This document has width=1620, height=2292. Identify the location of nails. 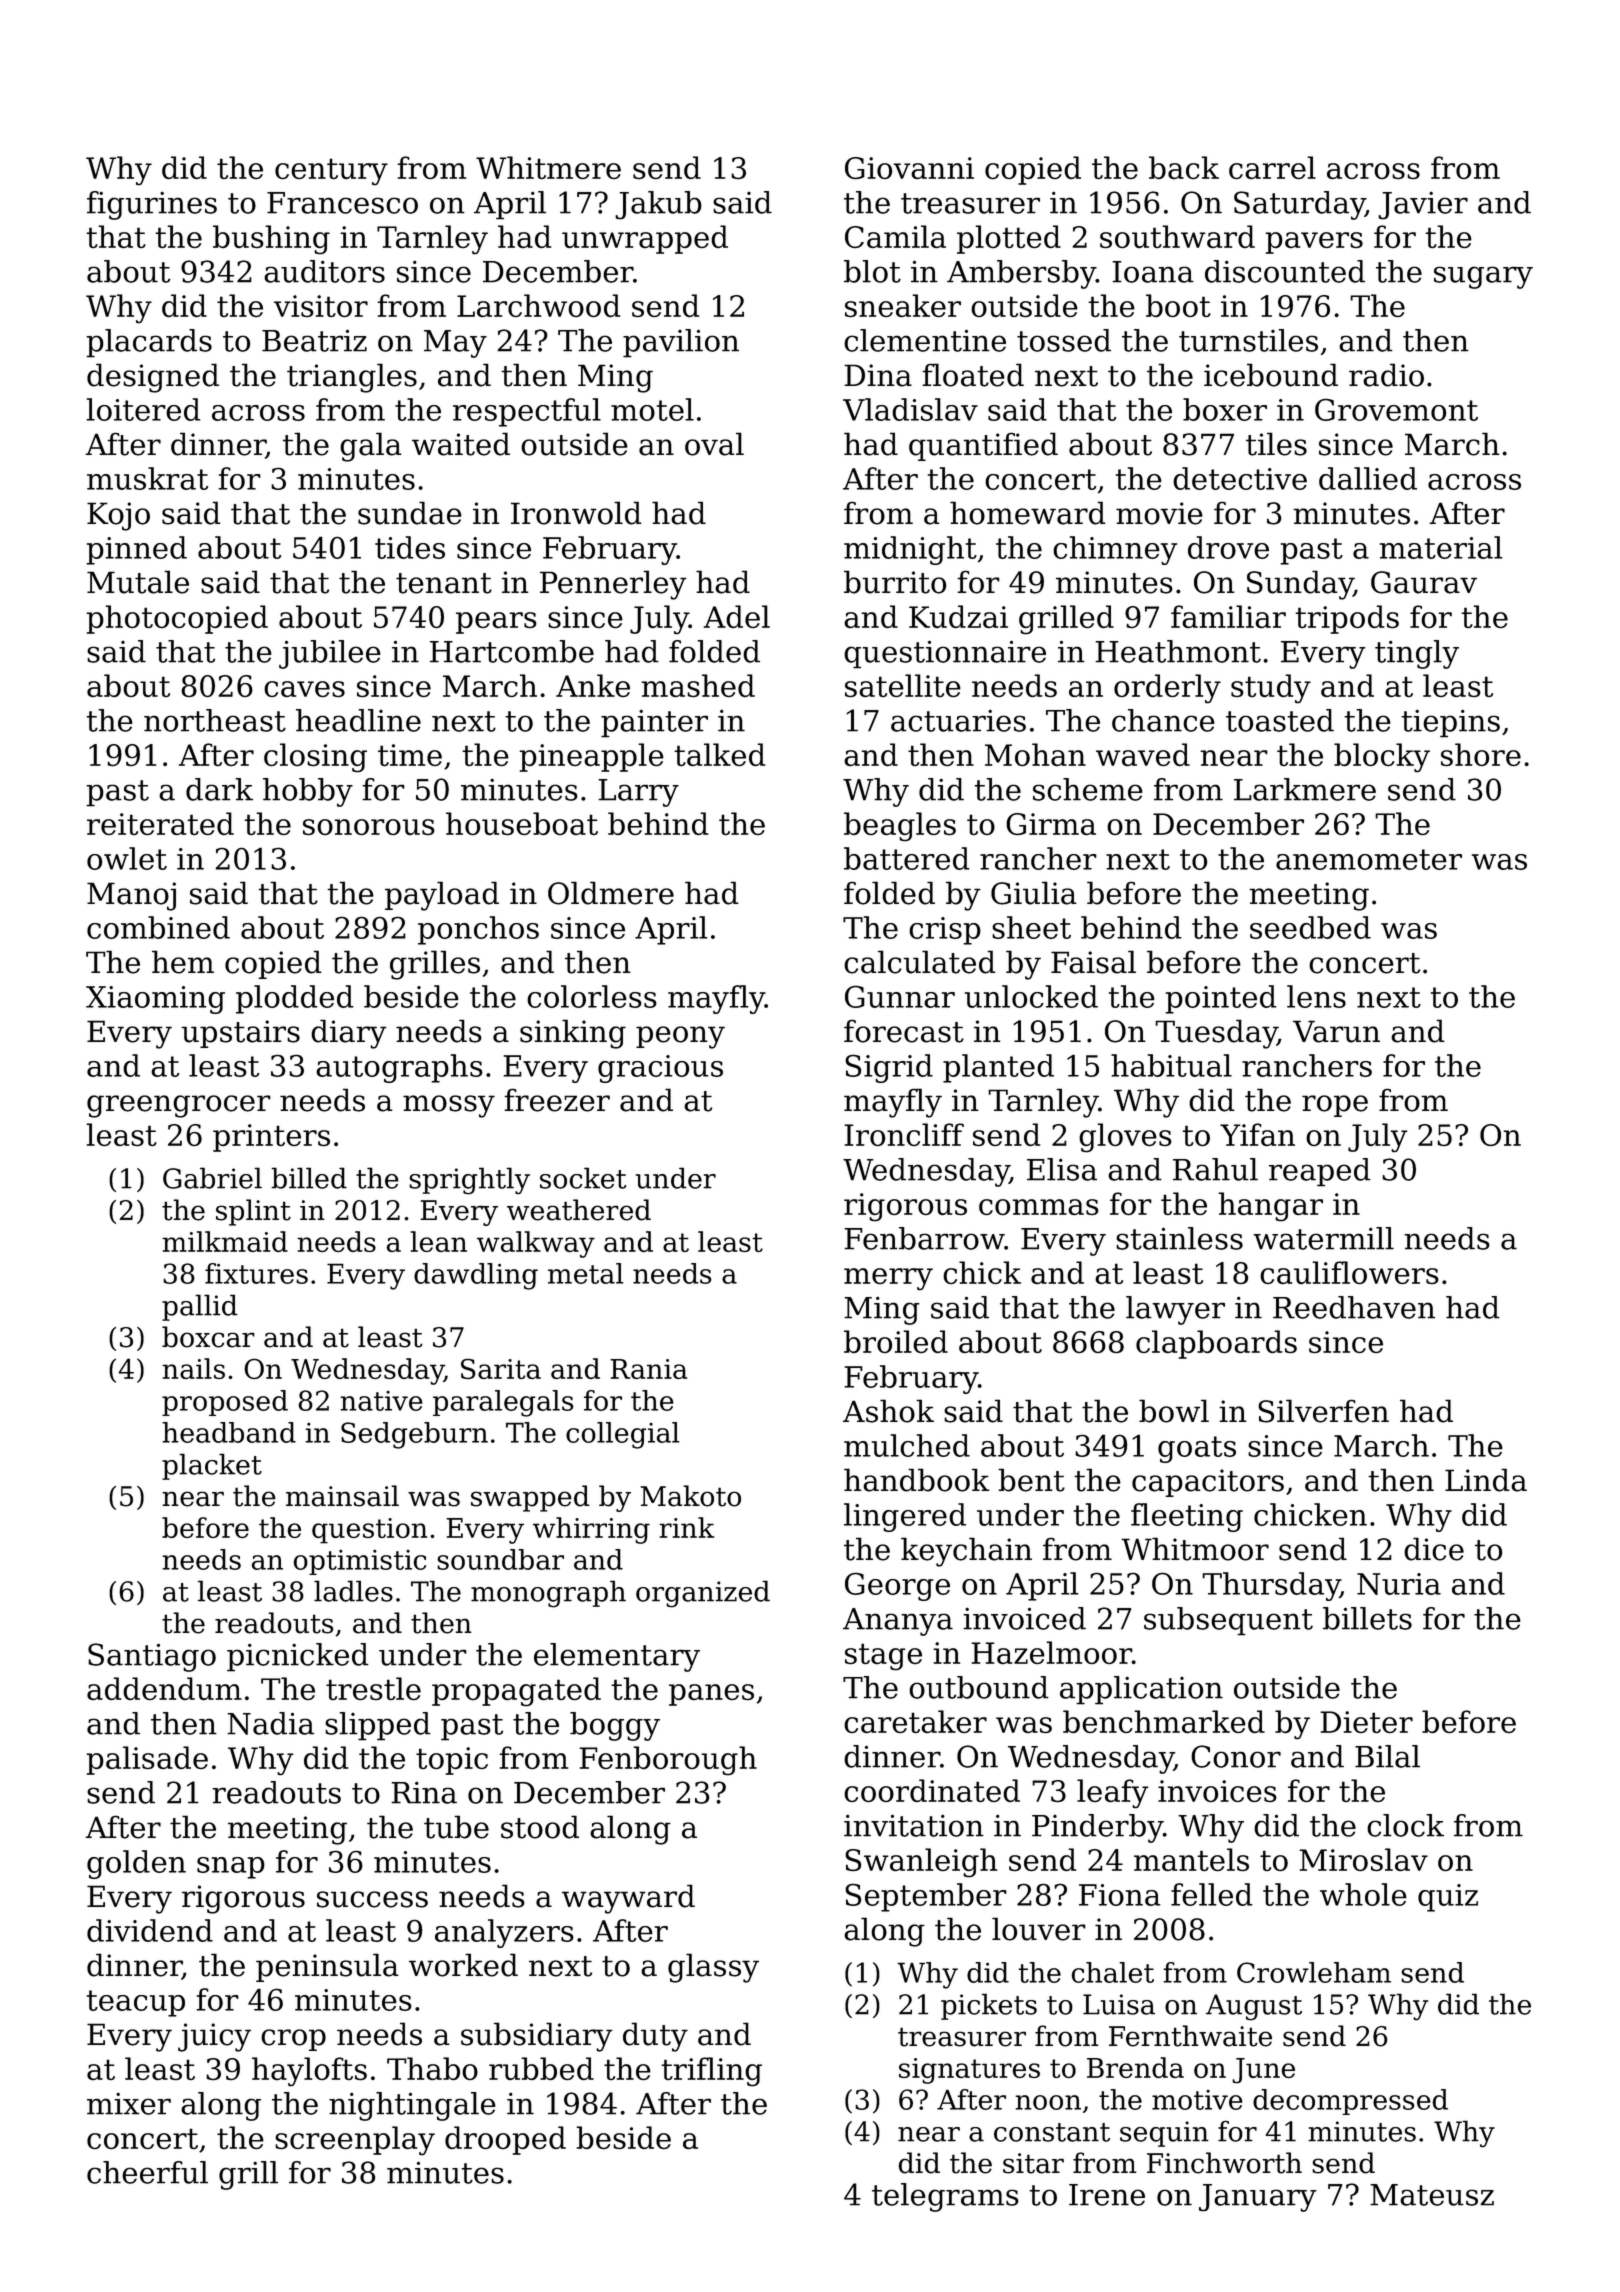
(193, 1368).
